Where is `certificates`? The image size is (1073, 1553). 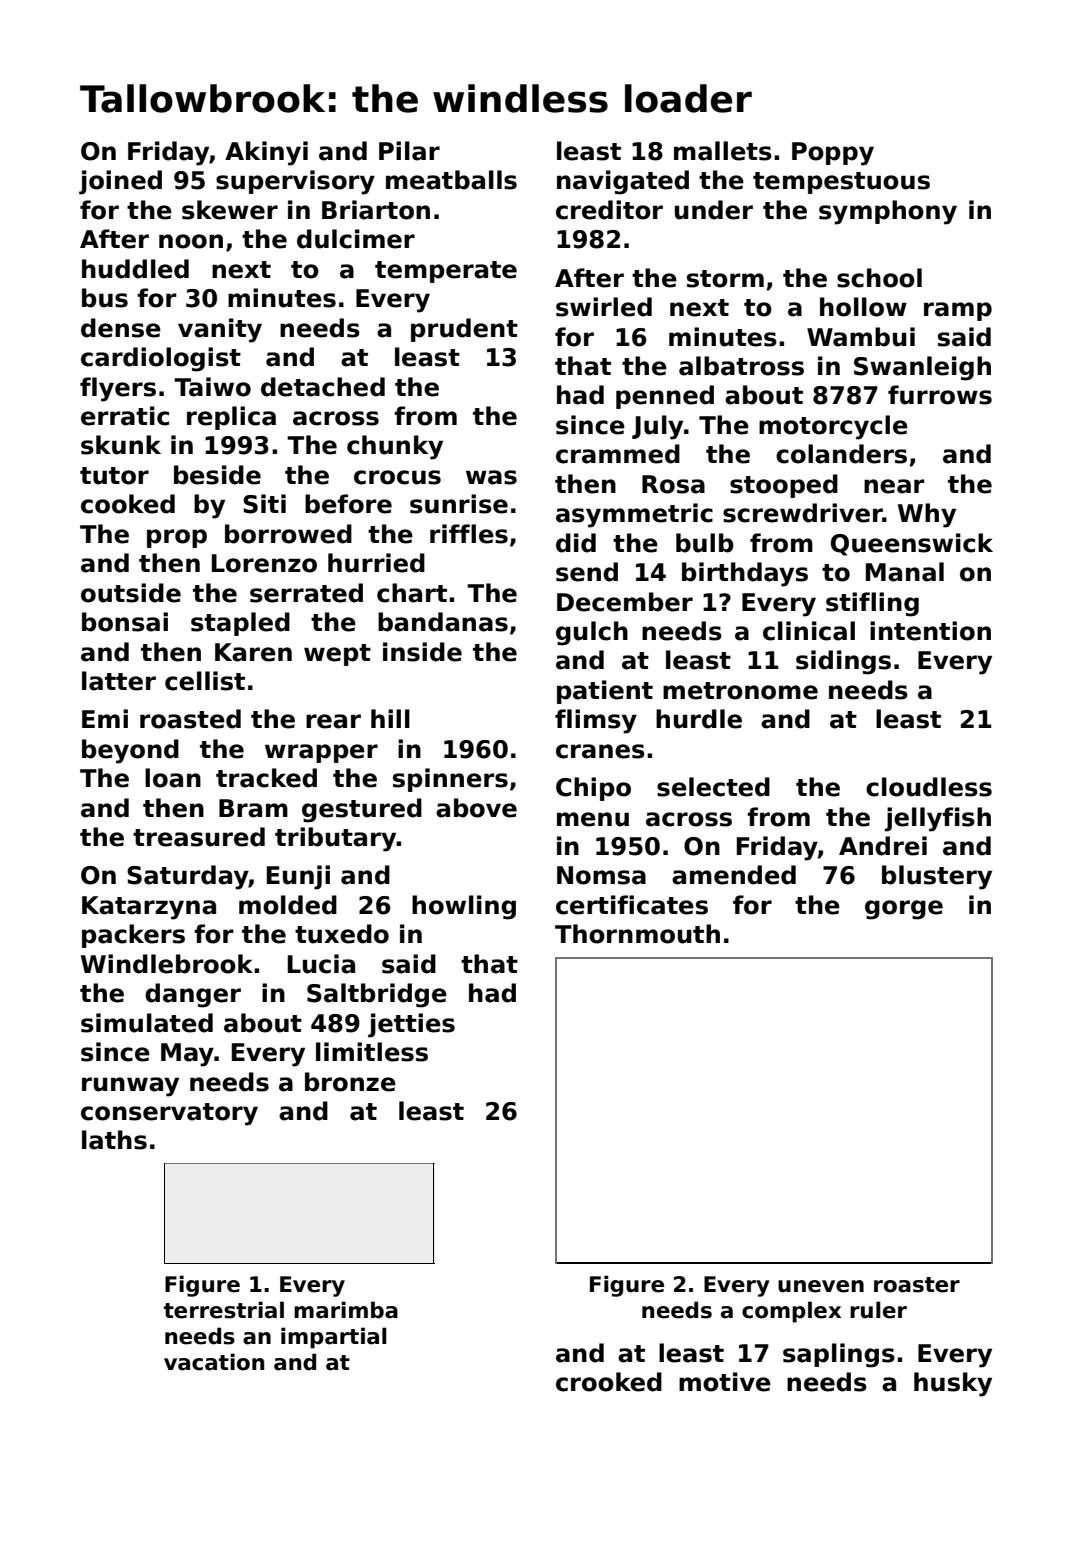
certificates is located at coordinates (632, 905).
